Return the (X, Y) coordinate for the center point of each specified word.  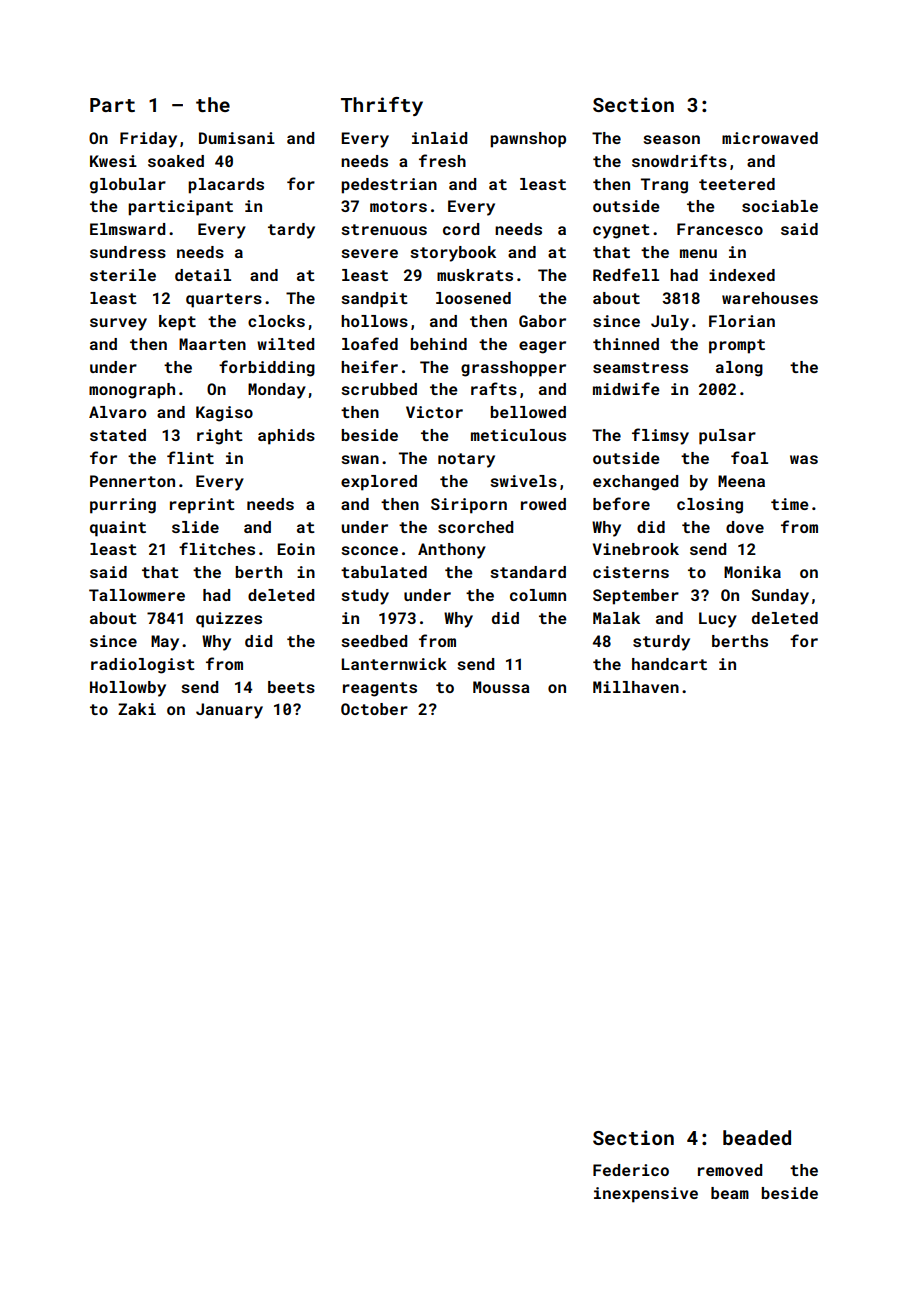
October (374, 709)
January (229, 711)
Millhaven (636, 687)
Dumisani (237, 138)
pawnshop (528, 140)
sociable (780, 206)
